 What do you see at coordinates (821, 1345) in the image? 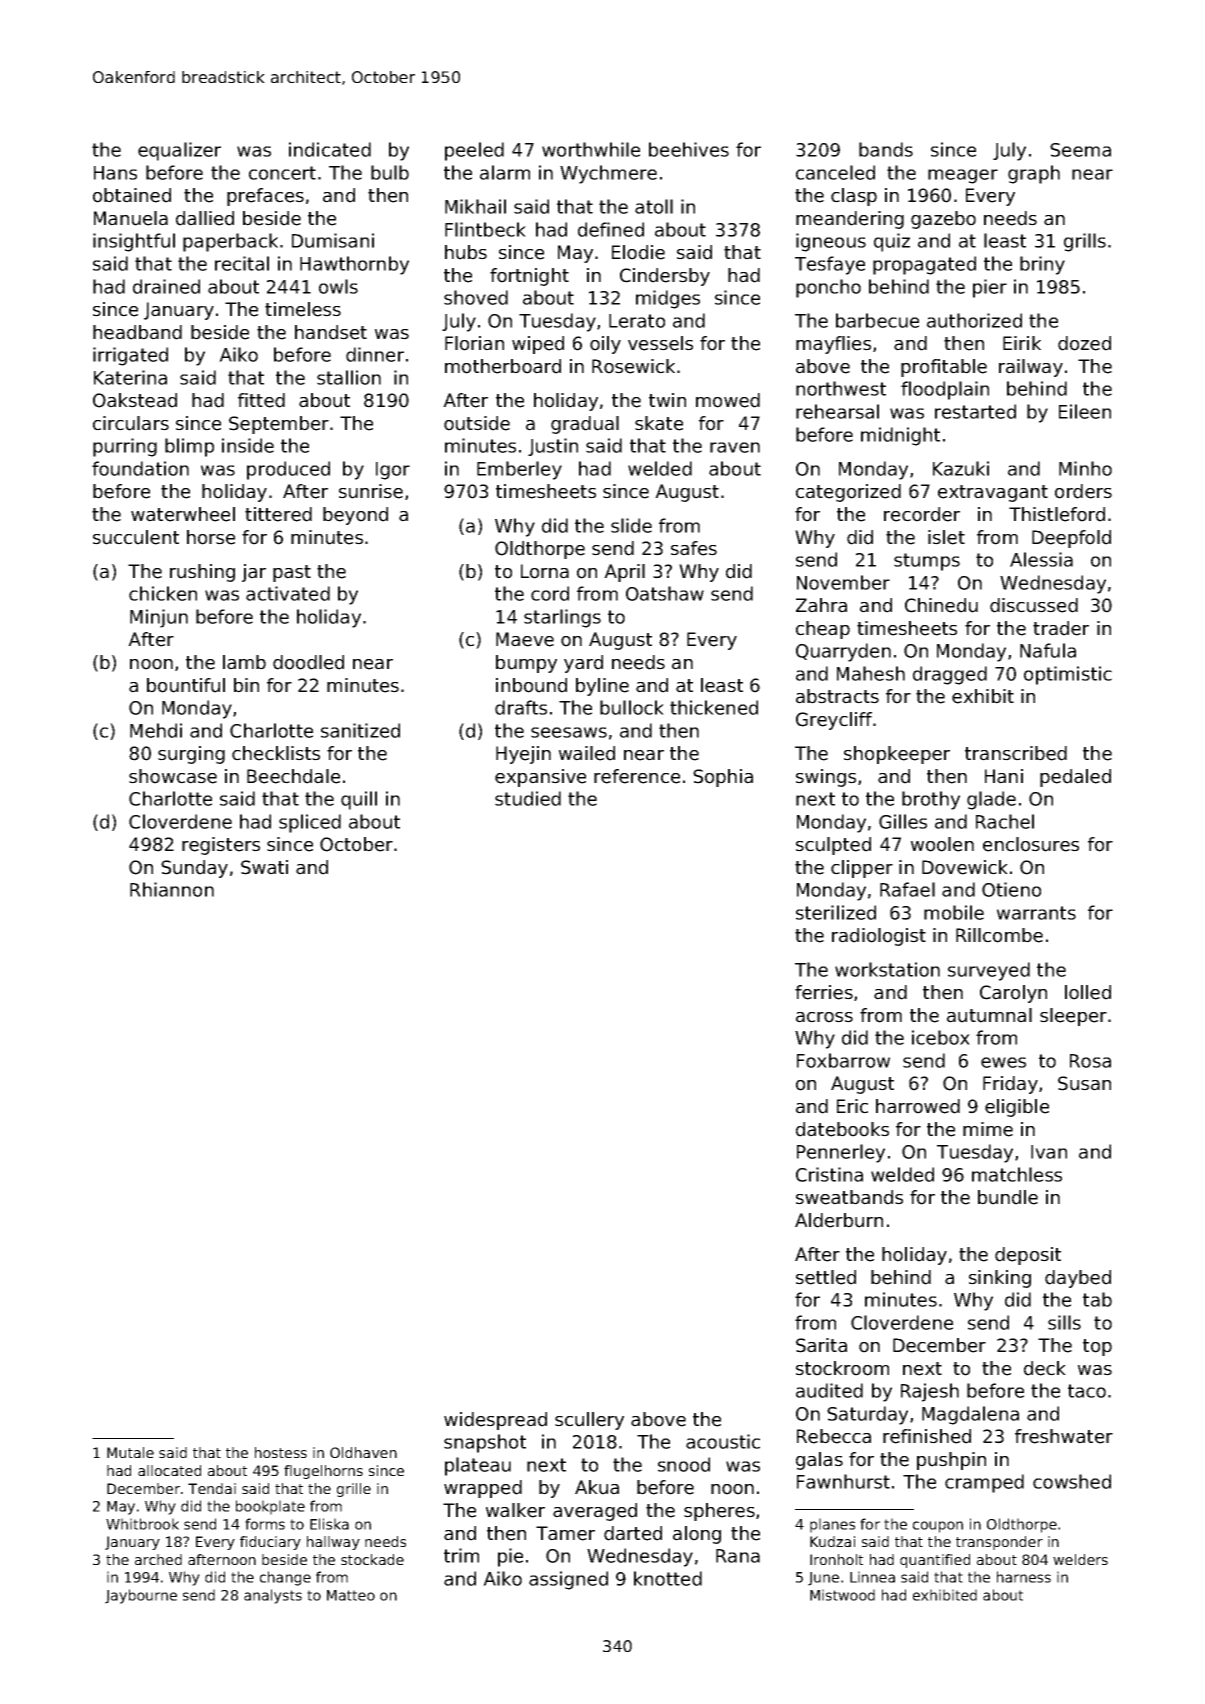
I see `Sarita` at bounding box center [821, 1345].
